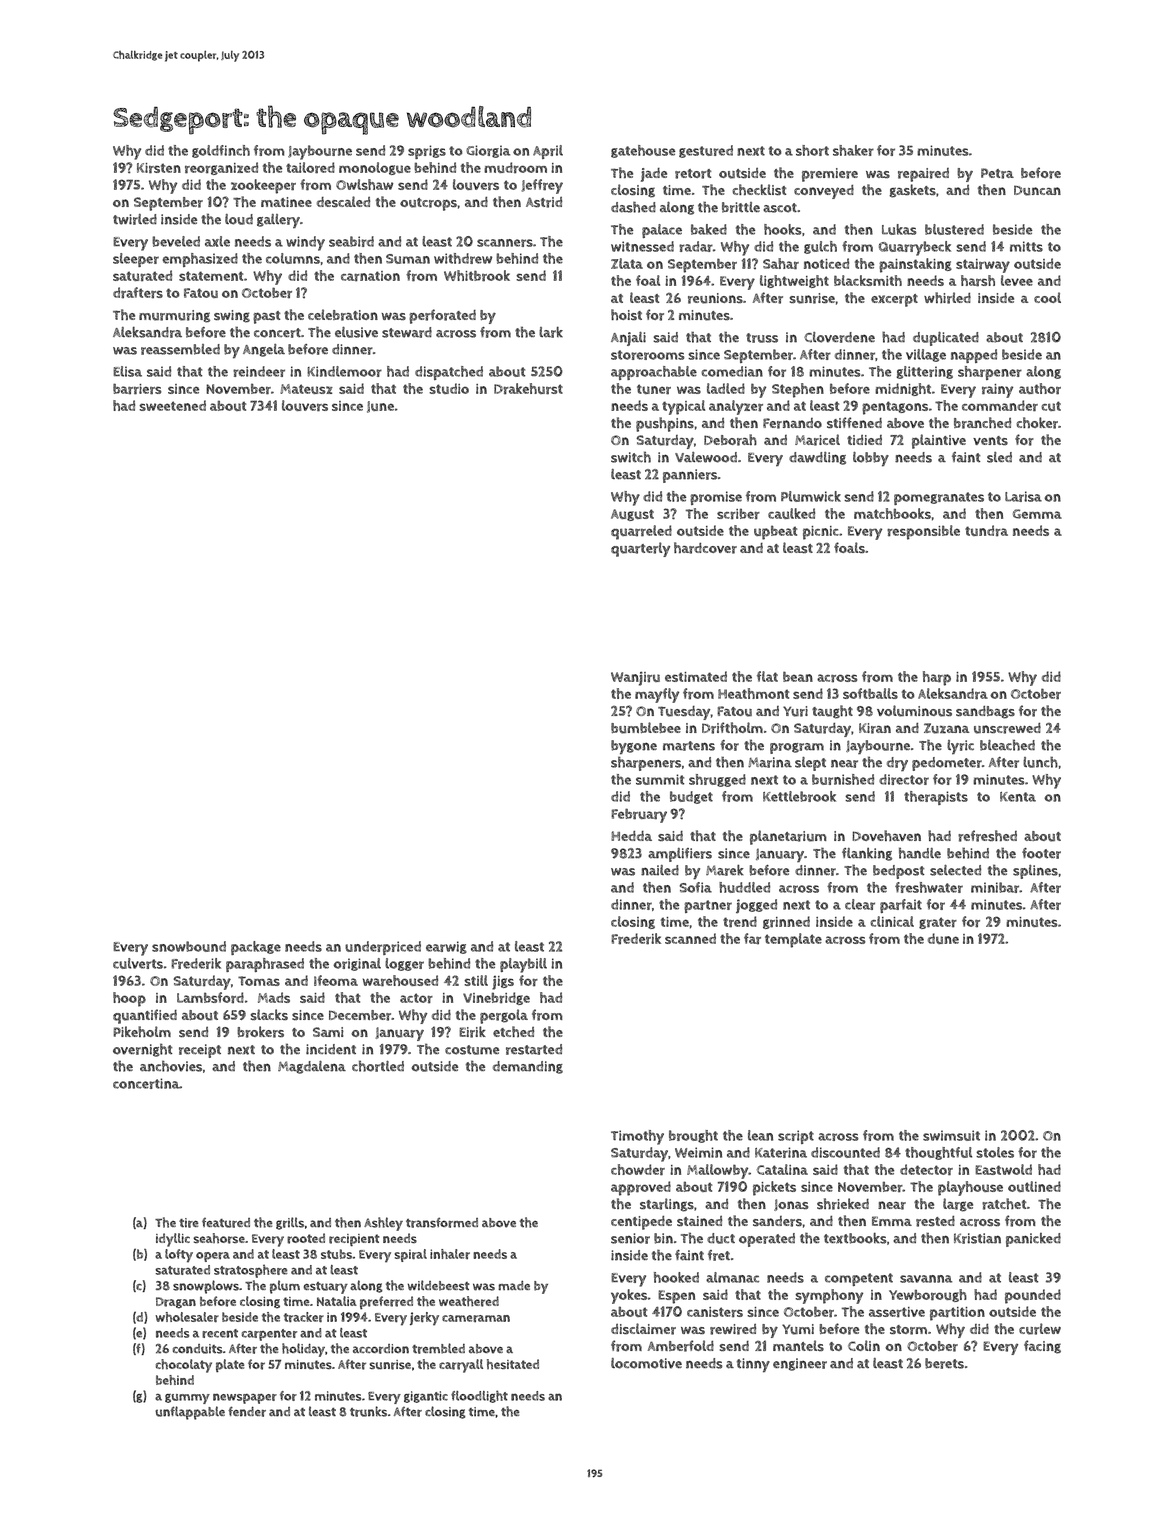  I want to click on sprigs, so click(427, 152).
